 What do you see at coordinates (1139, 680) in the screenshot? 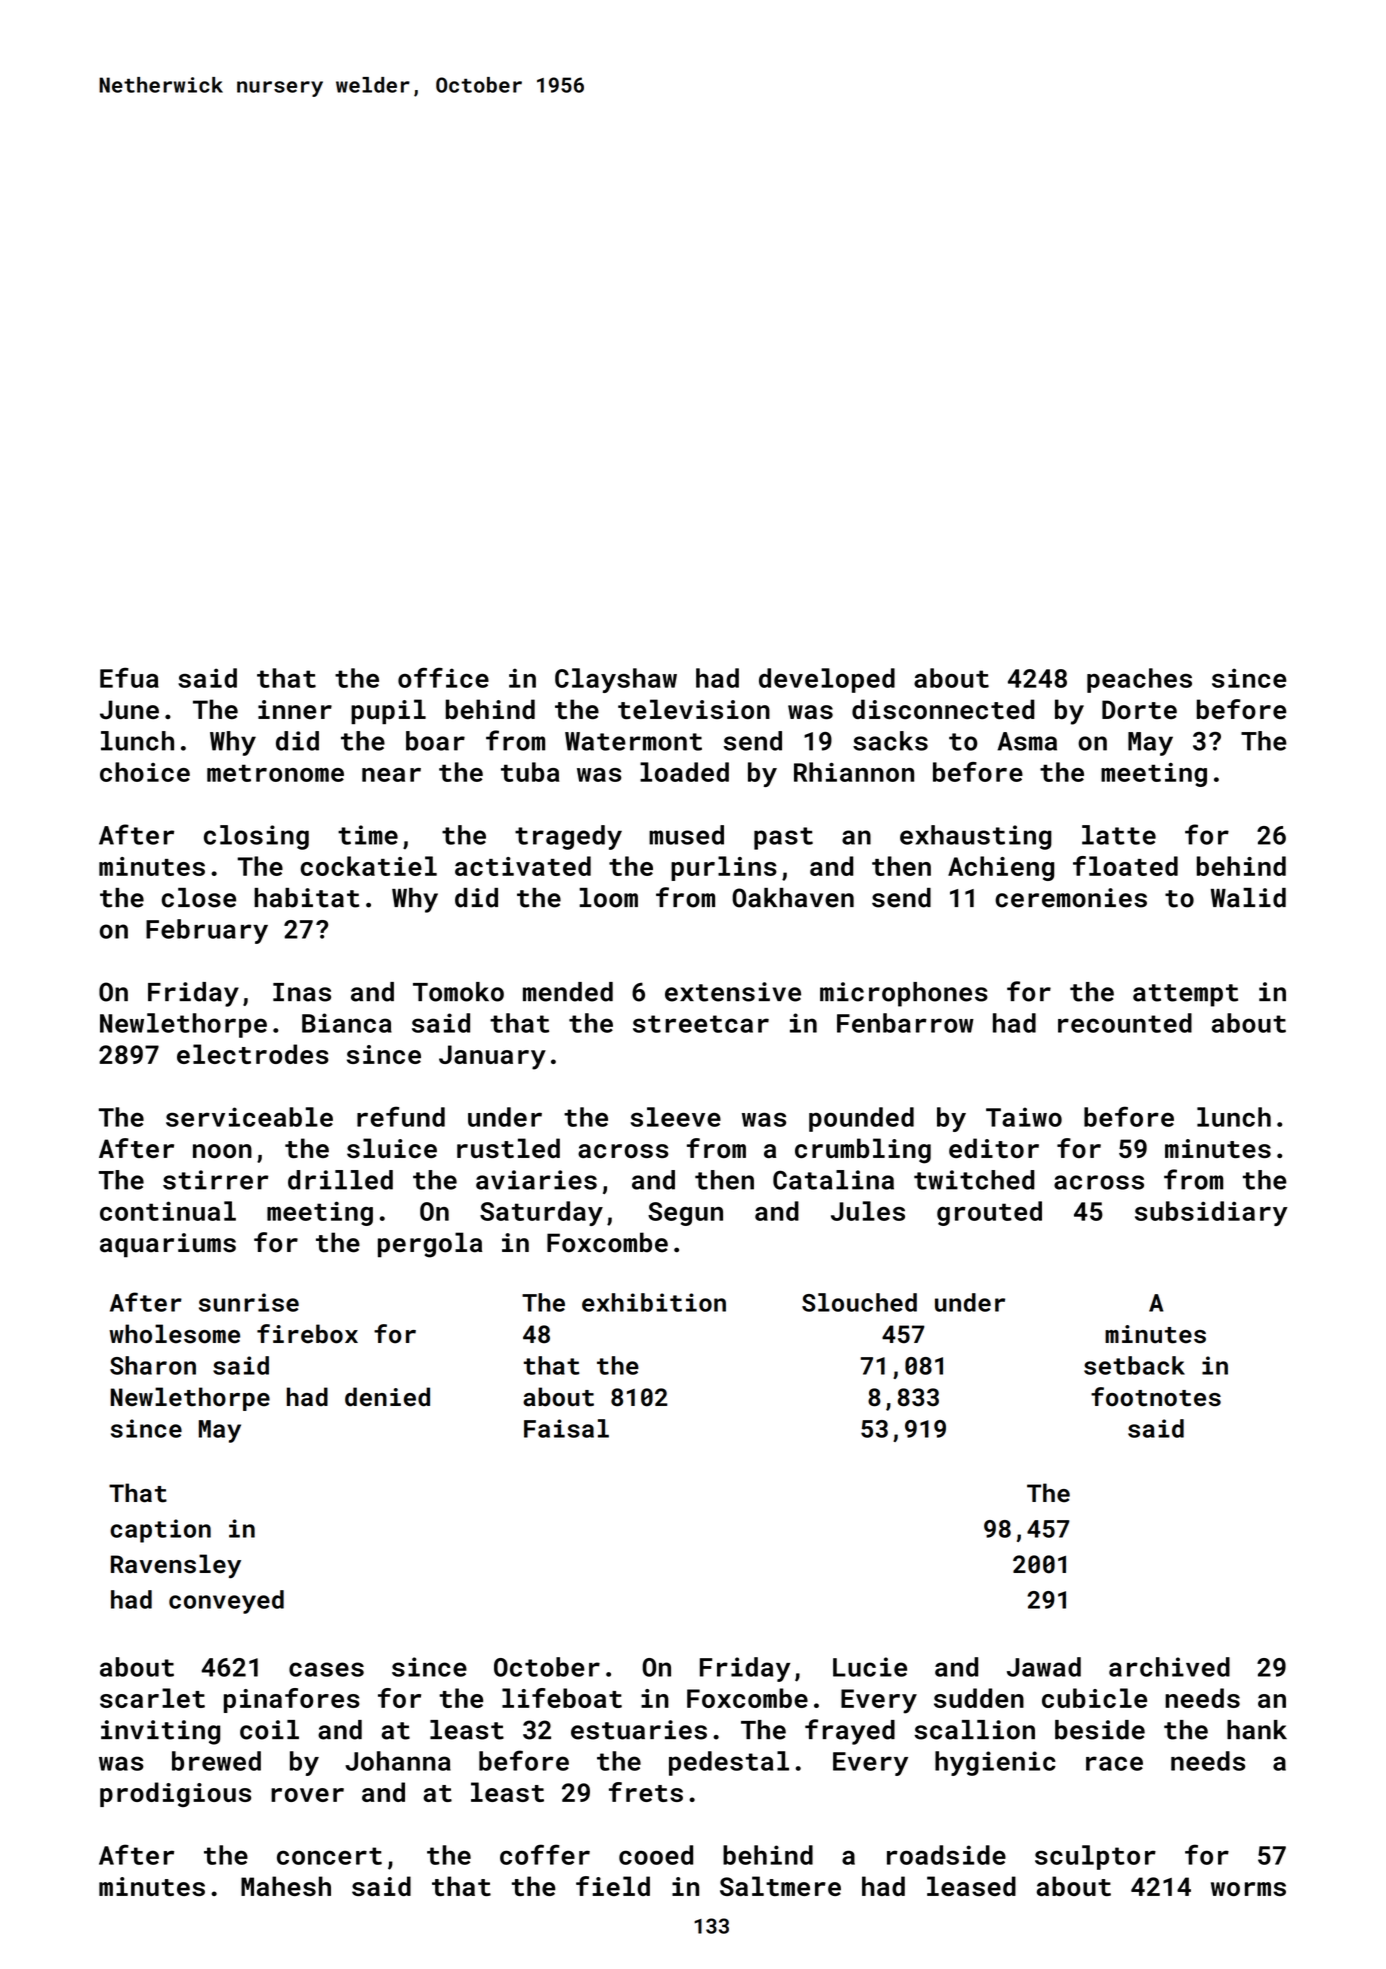
I see `peaches` at bounding box center [1139, 680].
